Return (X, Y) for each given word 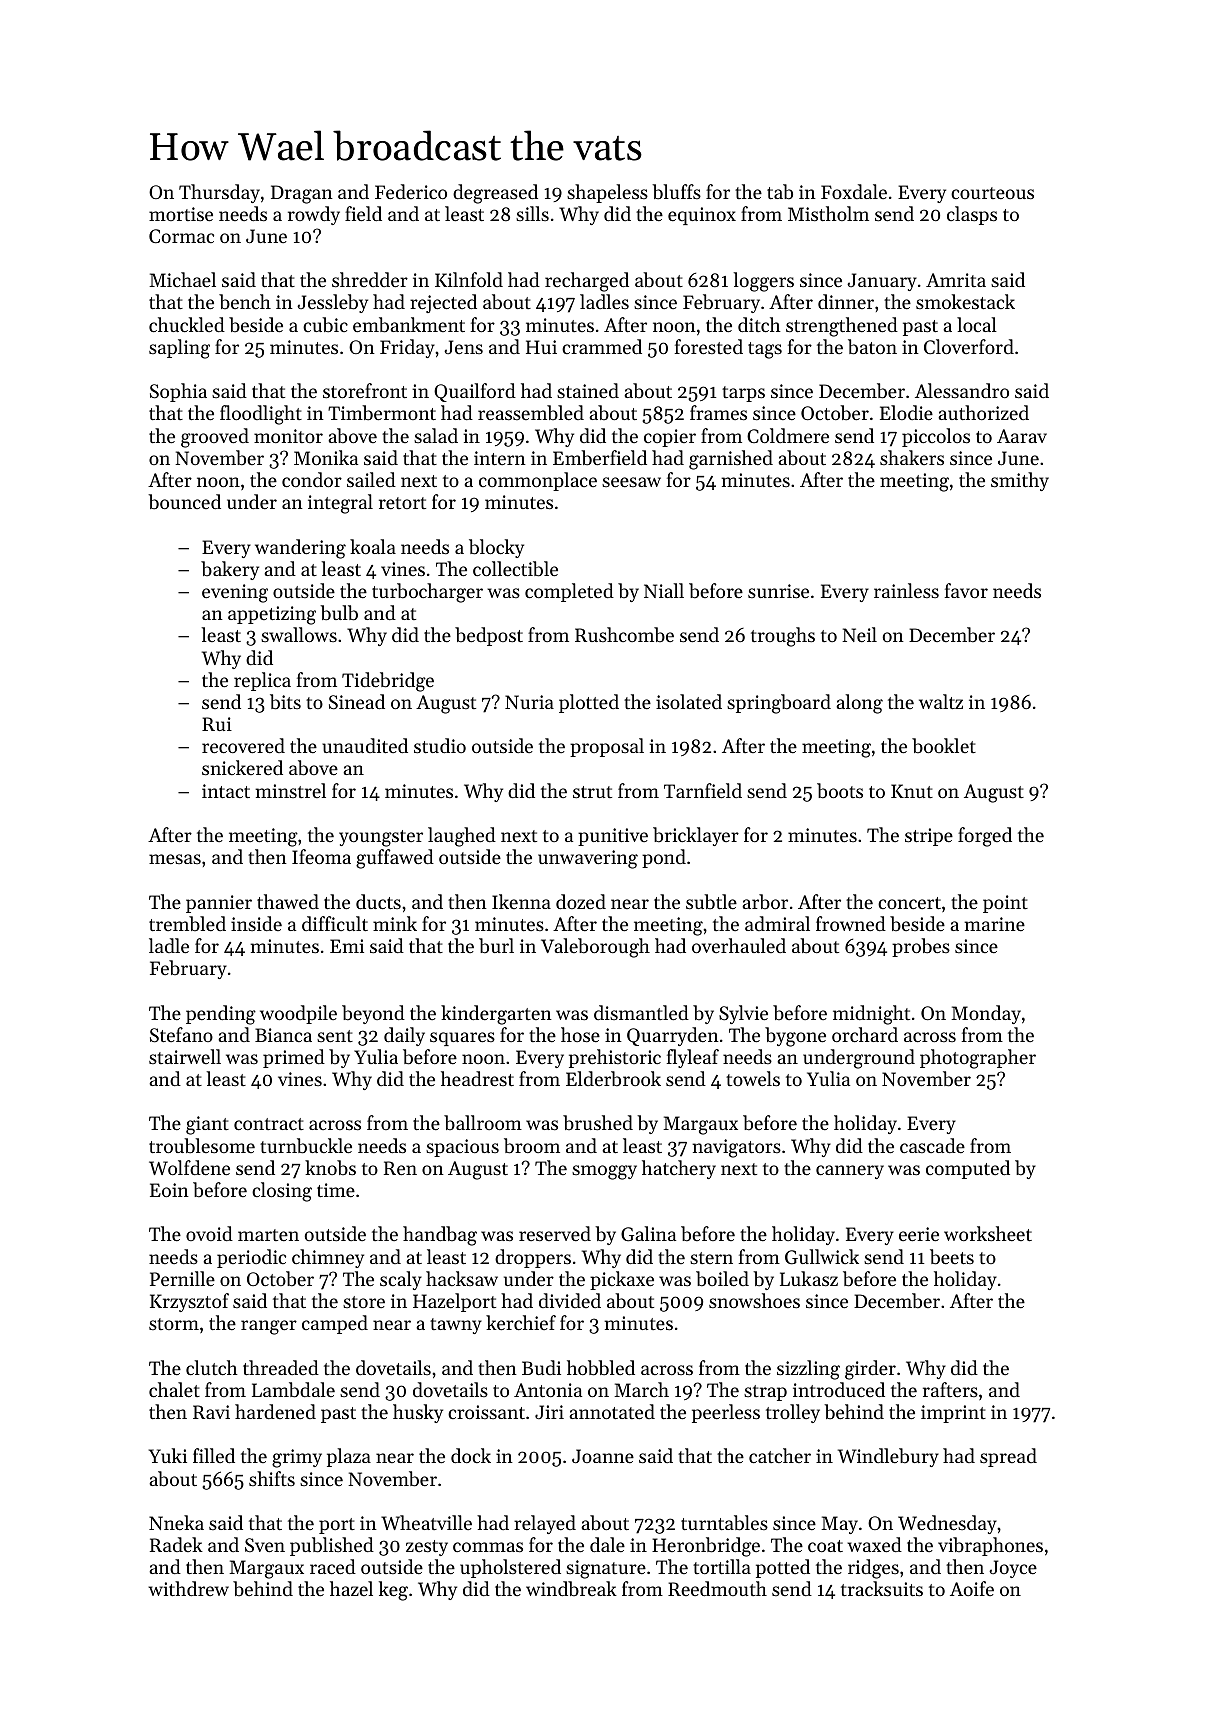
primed (294, 1058)
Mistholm (828, 213)
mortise (181, 214)
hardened (275, 1411)
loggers (763, 282)
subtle (711, 902)
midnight (871, 1015)
